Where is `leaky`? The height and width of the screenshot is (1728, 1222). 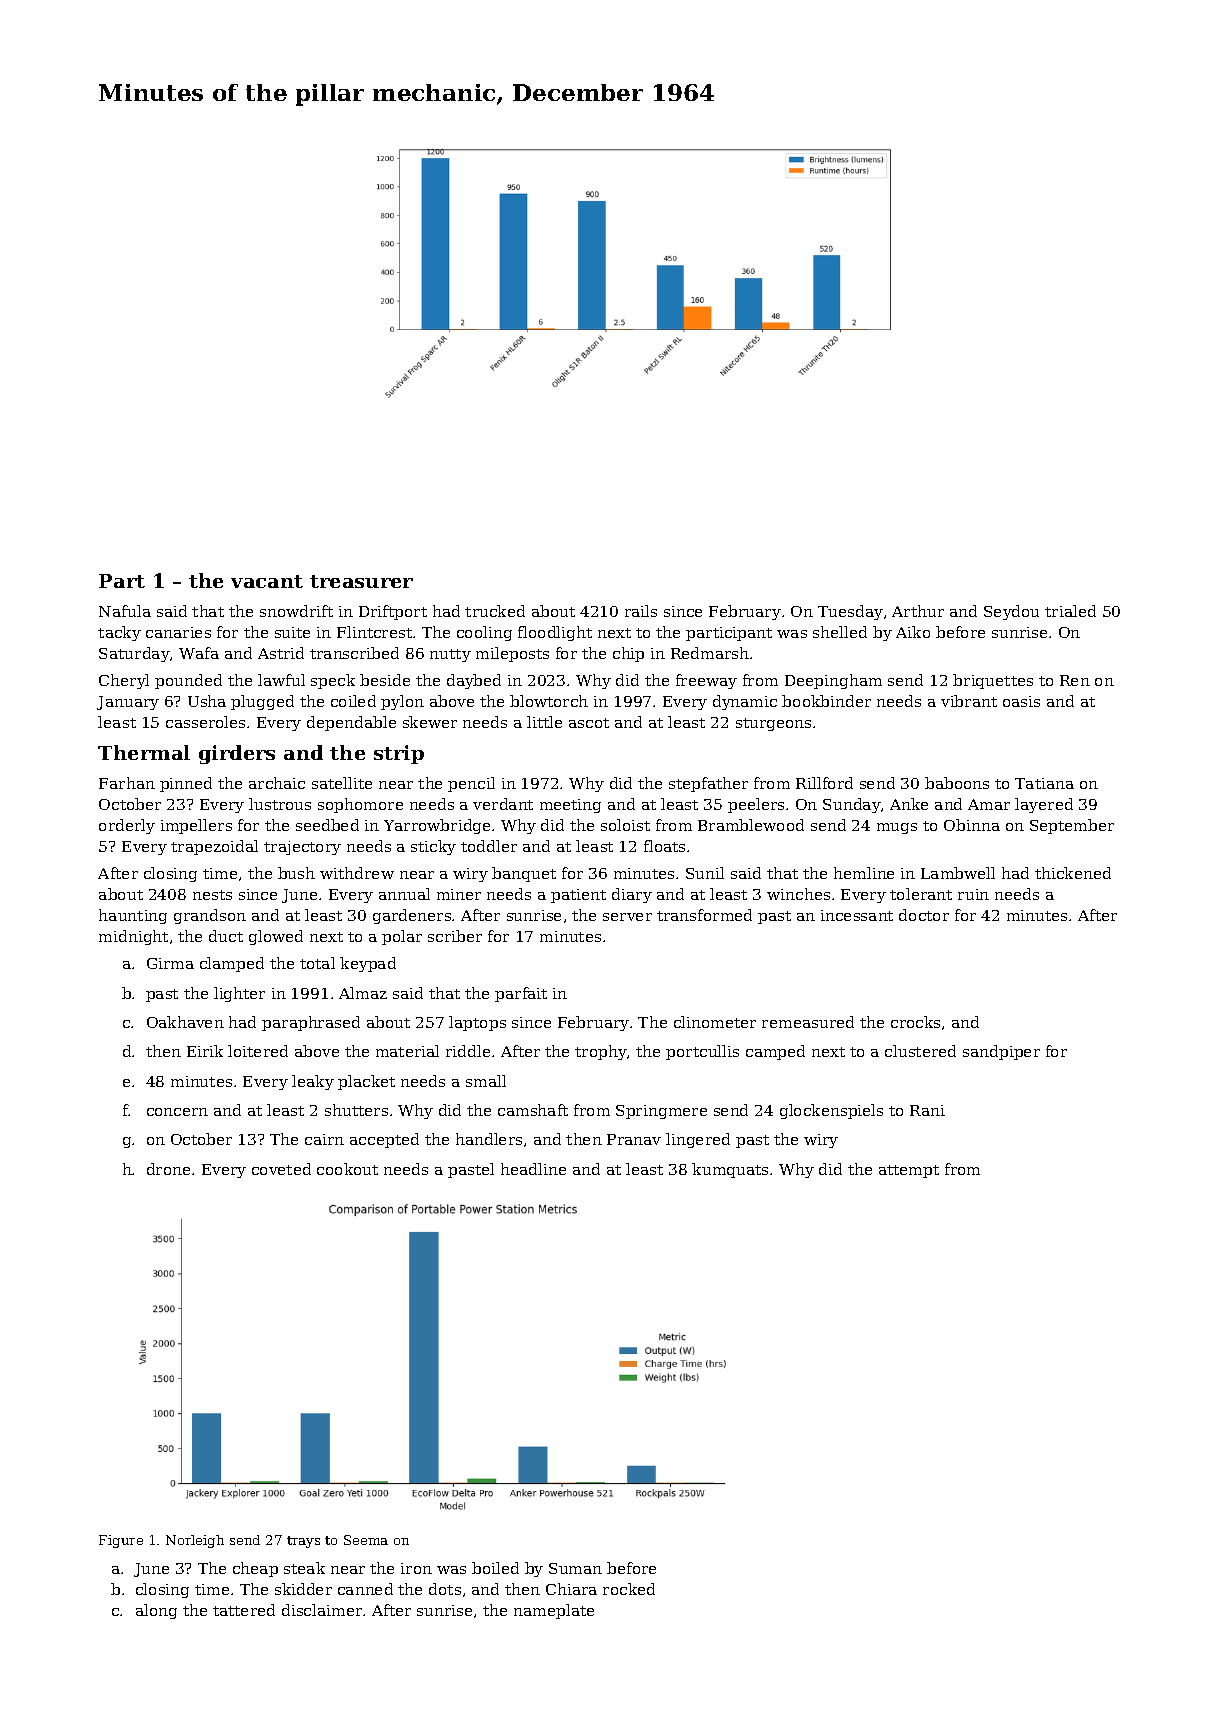 leaky is located at coordinates (313, 1082).
